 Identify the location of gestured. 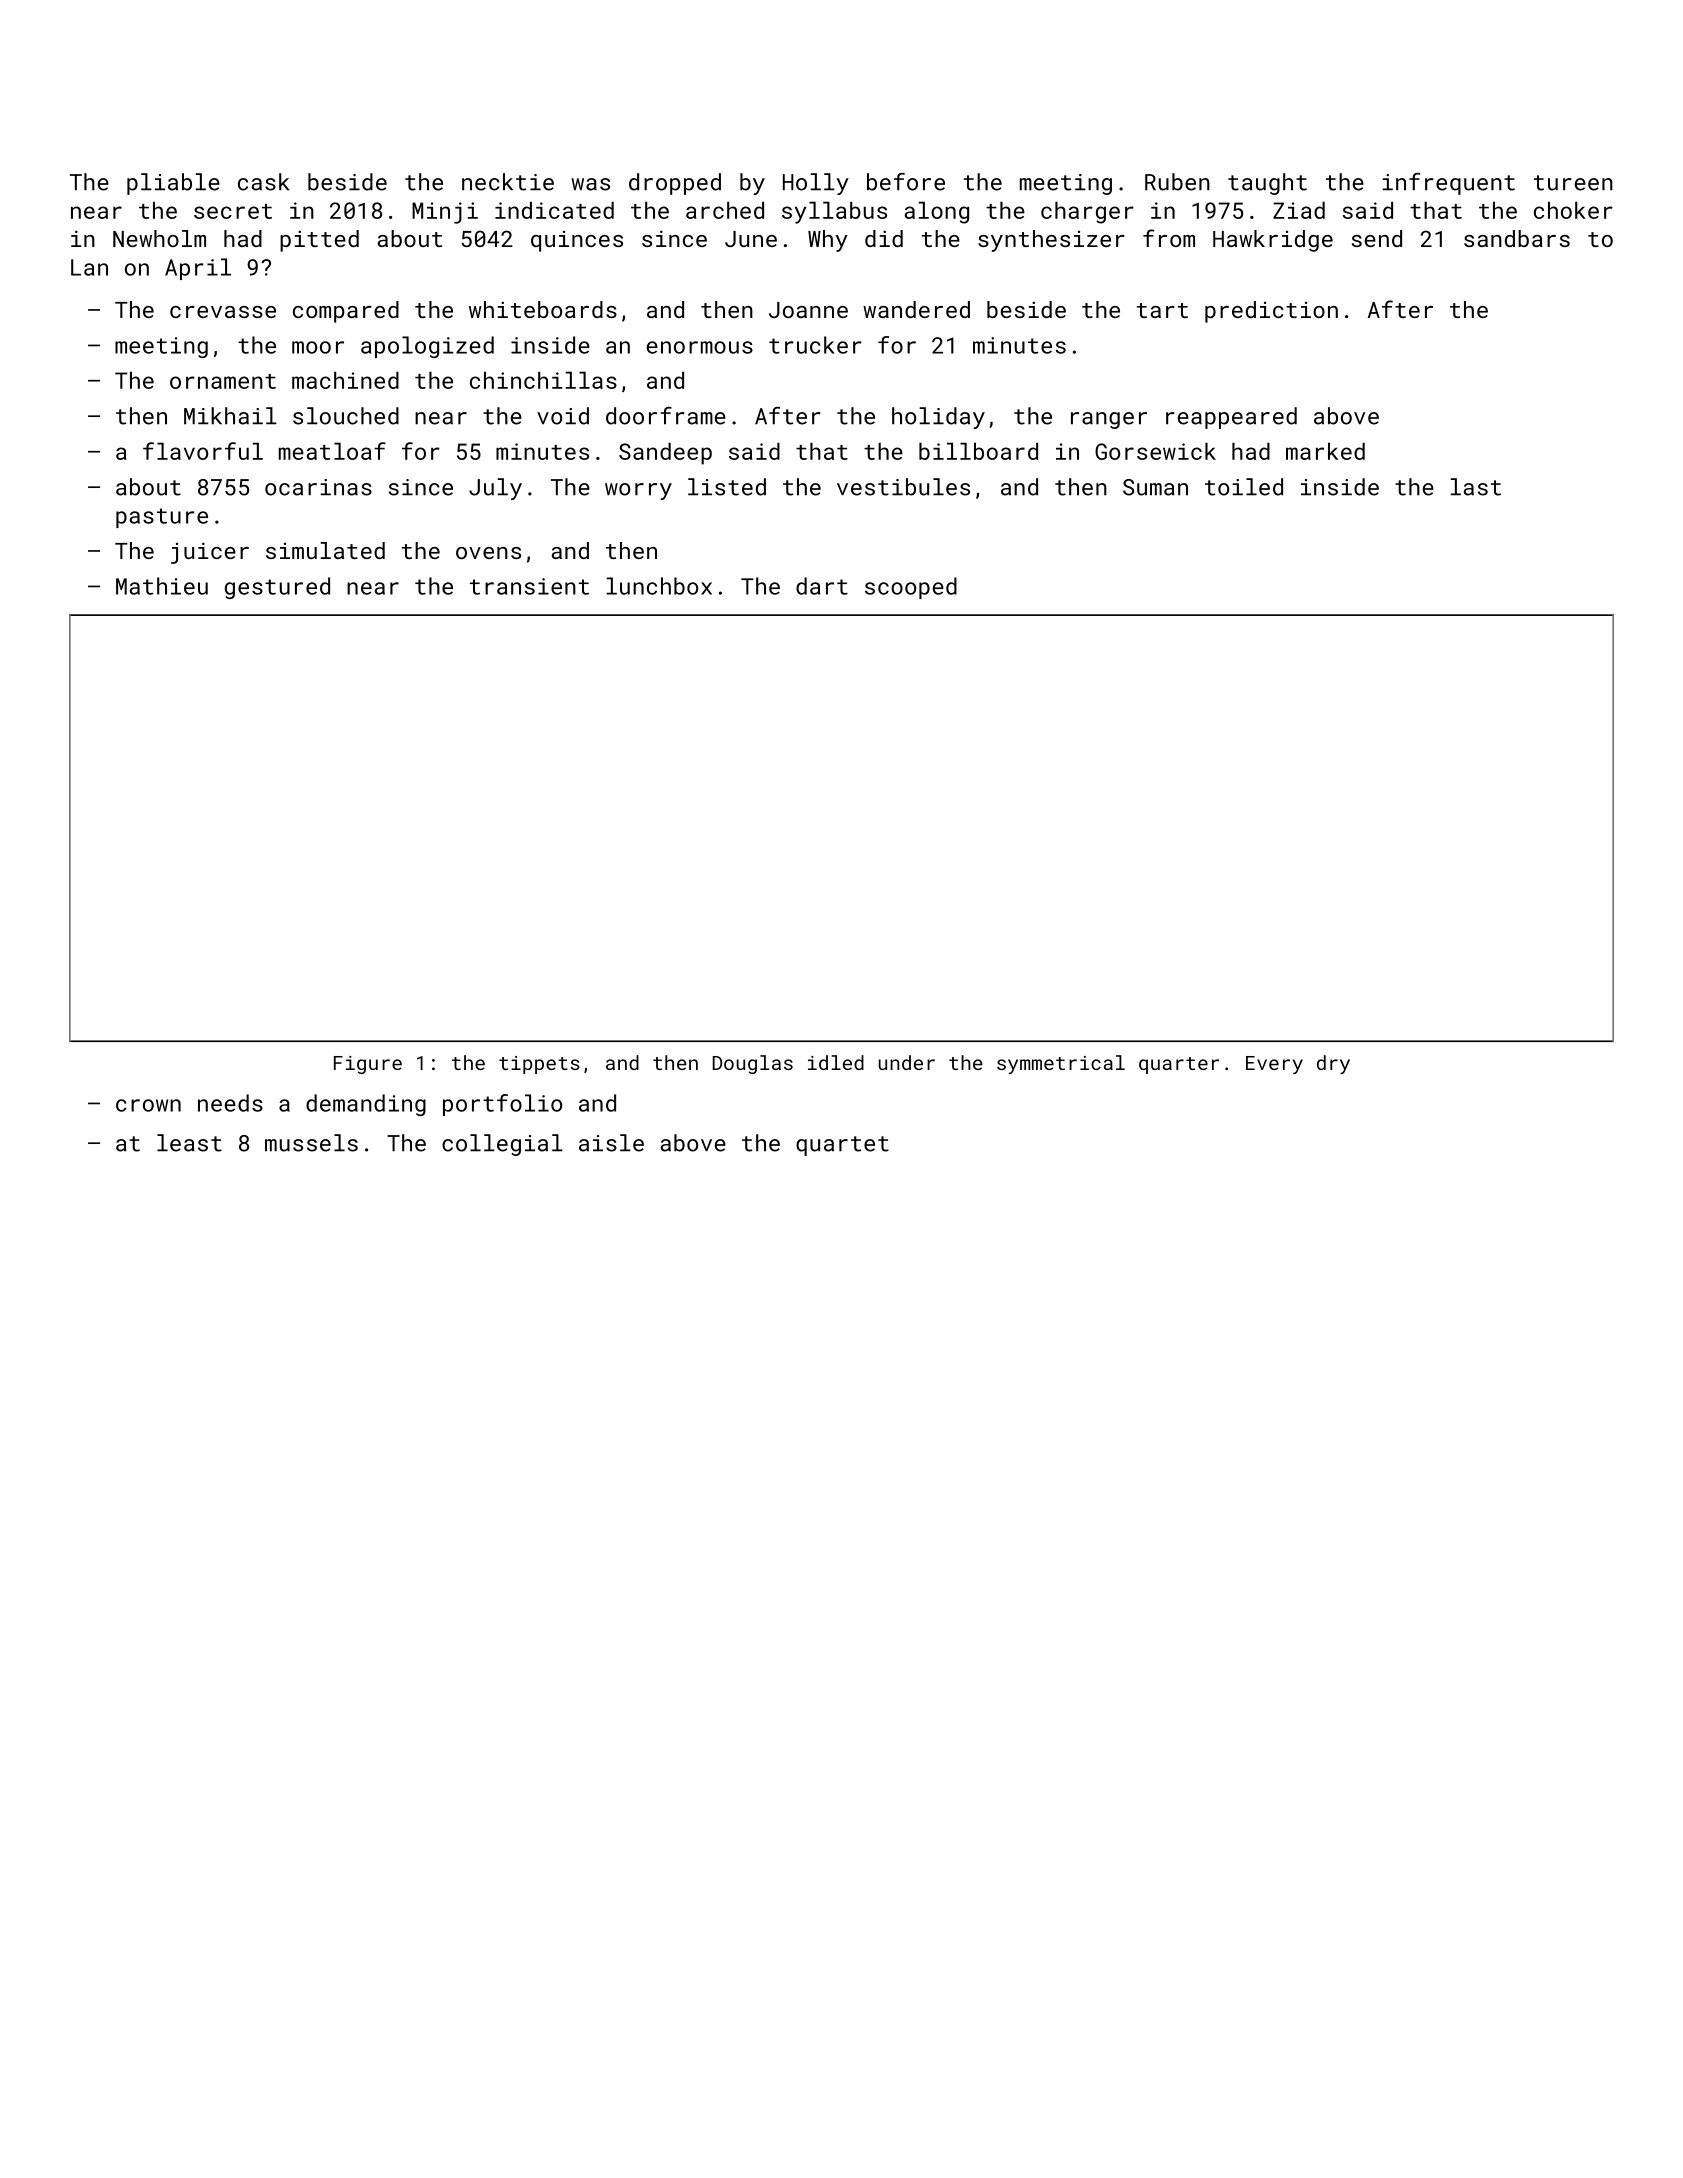
(277, 588).
